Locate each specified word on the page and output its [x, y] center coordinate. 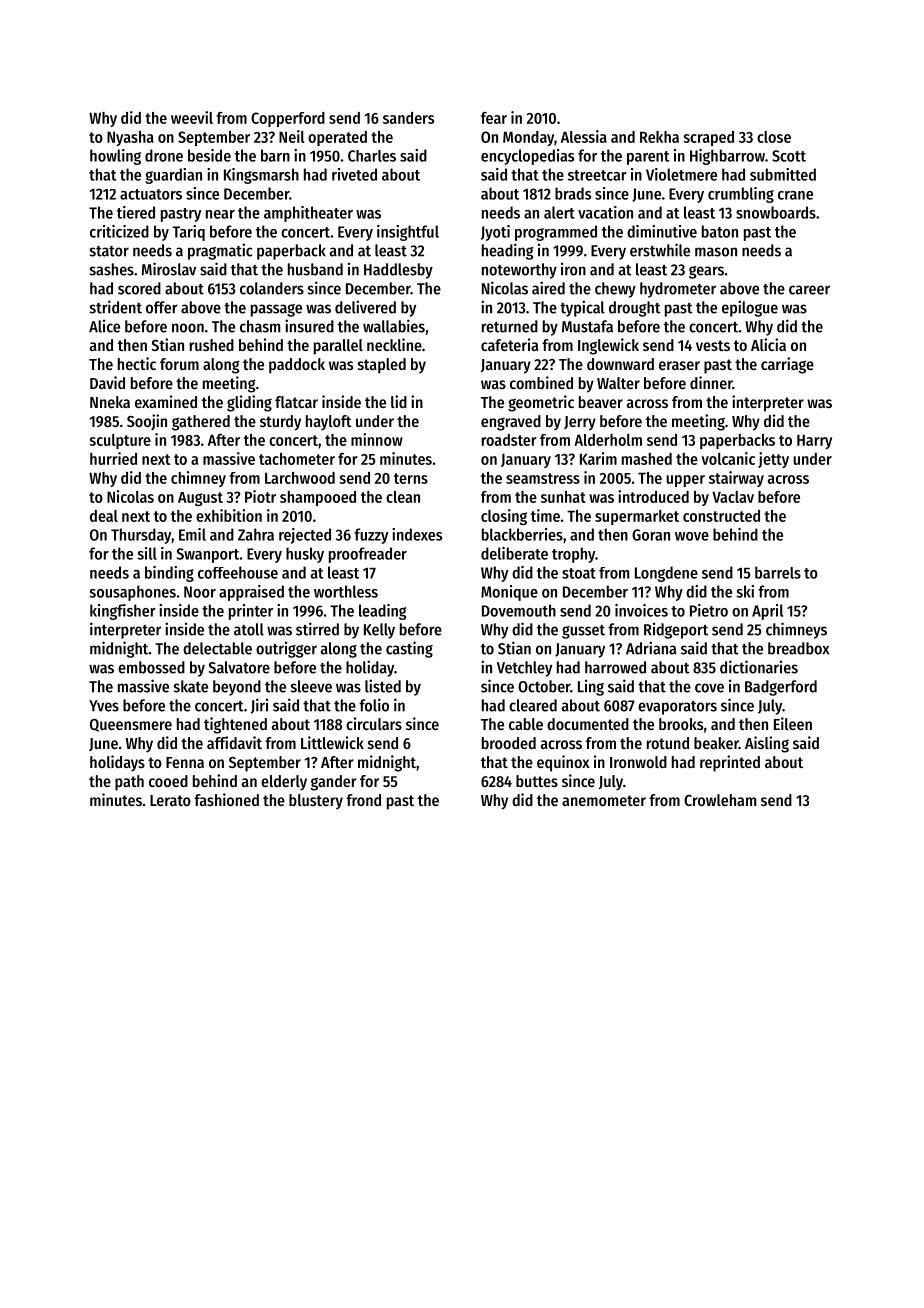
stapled [382, 366]
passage [276, 310]
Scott [789, 156]
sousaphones [132, 593]
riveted [354, 174]
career [809, 290]
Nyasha [130, 138]
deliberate [514, 553]
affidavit [234, 742]
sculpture [120, 441]
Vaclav [733, 497]
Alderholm [608, 440]
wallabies [394, 326]
